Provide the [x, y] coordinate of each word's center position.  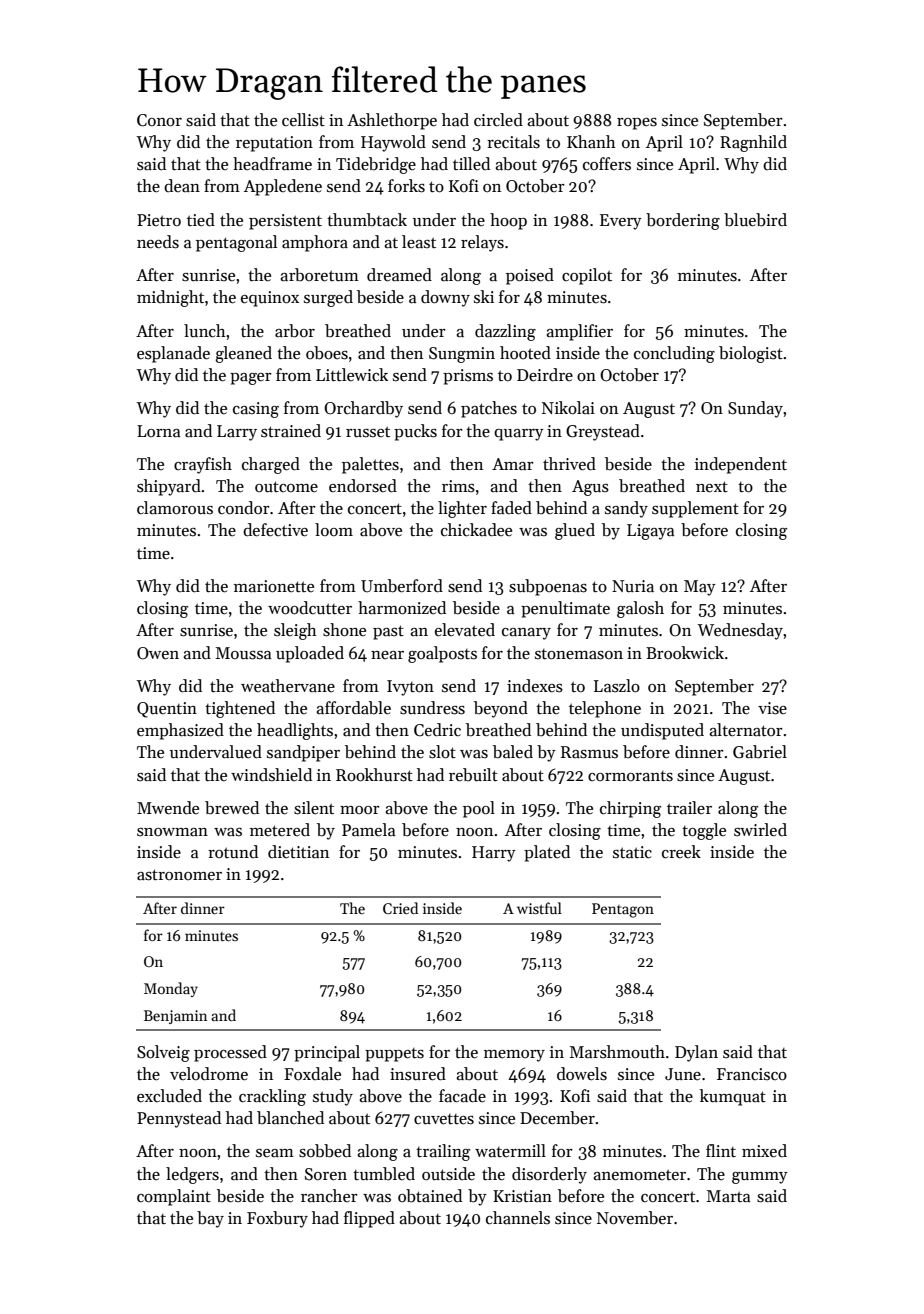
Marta [728, 1196]
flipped [369, 1219]
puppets [394, 1055]
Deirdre [545, 375]
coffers [607, 164]
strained [291, 431]
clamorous [175, 508]
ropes [637, 124]
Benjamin [175, 1017]
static [632, 852]
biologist [751, 354]
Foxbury [277, 1219]
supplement [695, 509]
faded [511, 508]
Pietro [159, 220]
